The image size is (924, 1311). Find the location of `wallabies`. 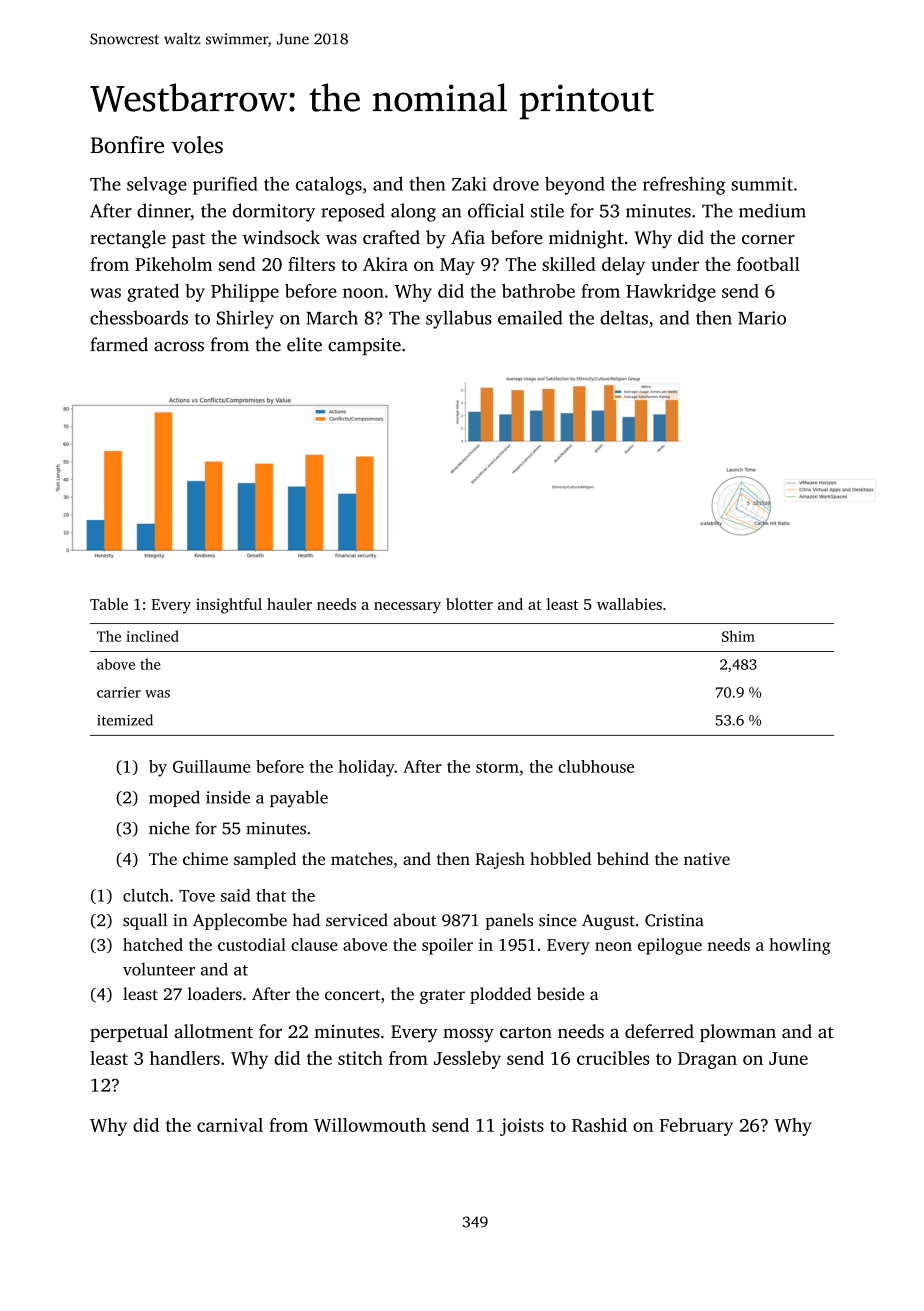

wallabies is located at coordinates (629, 604).
